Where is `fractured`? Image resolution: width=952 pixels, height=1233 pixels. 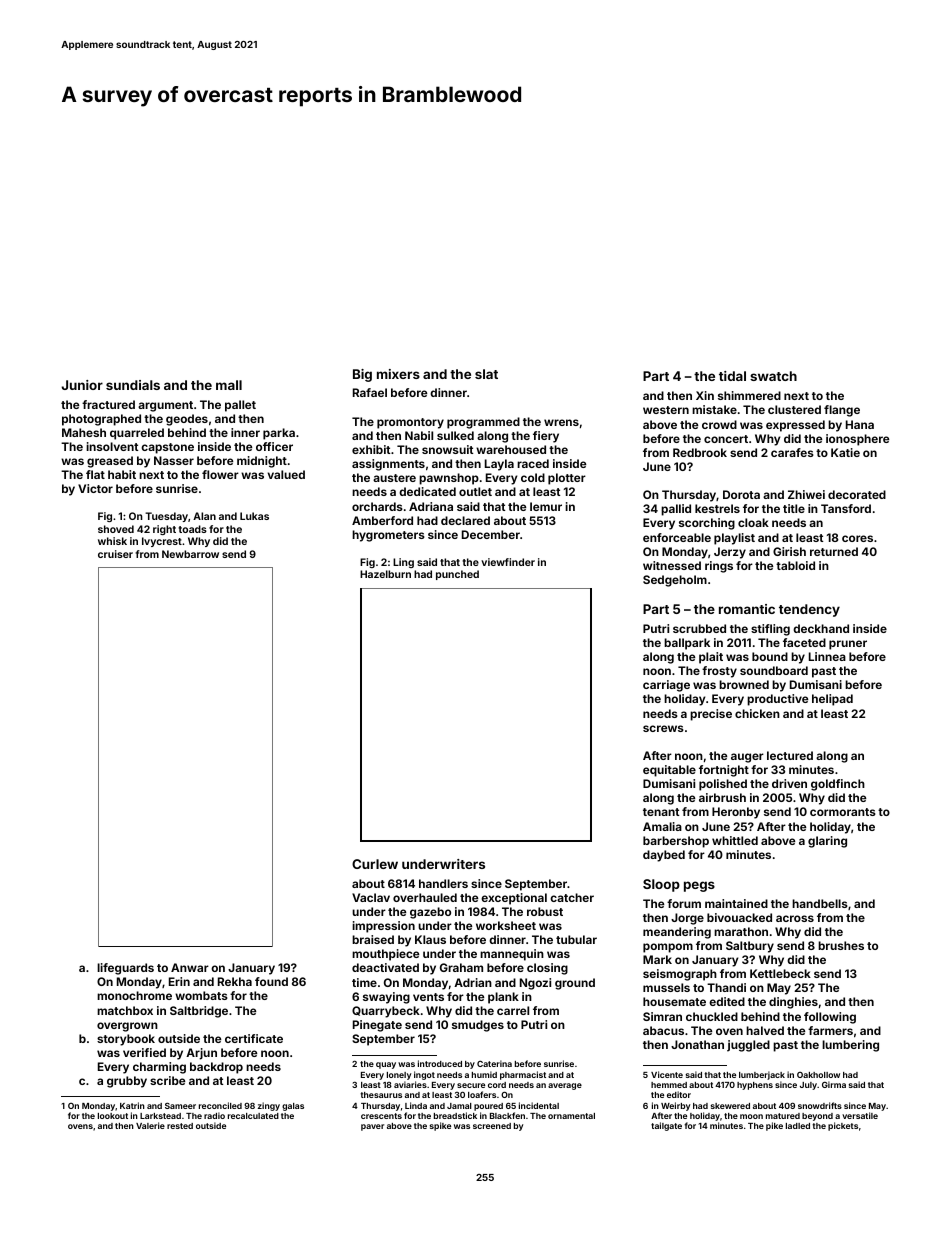
fractured is located at coordinates (108, 404).
